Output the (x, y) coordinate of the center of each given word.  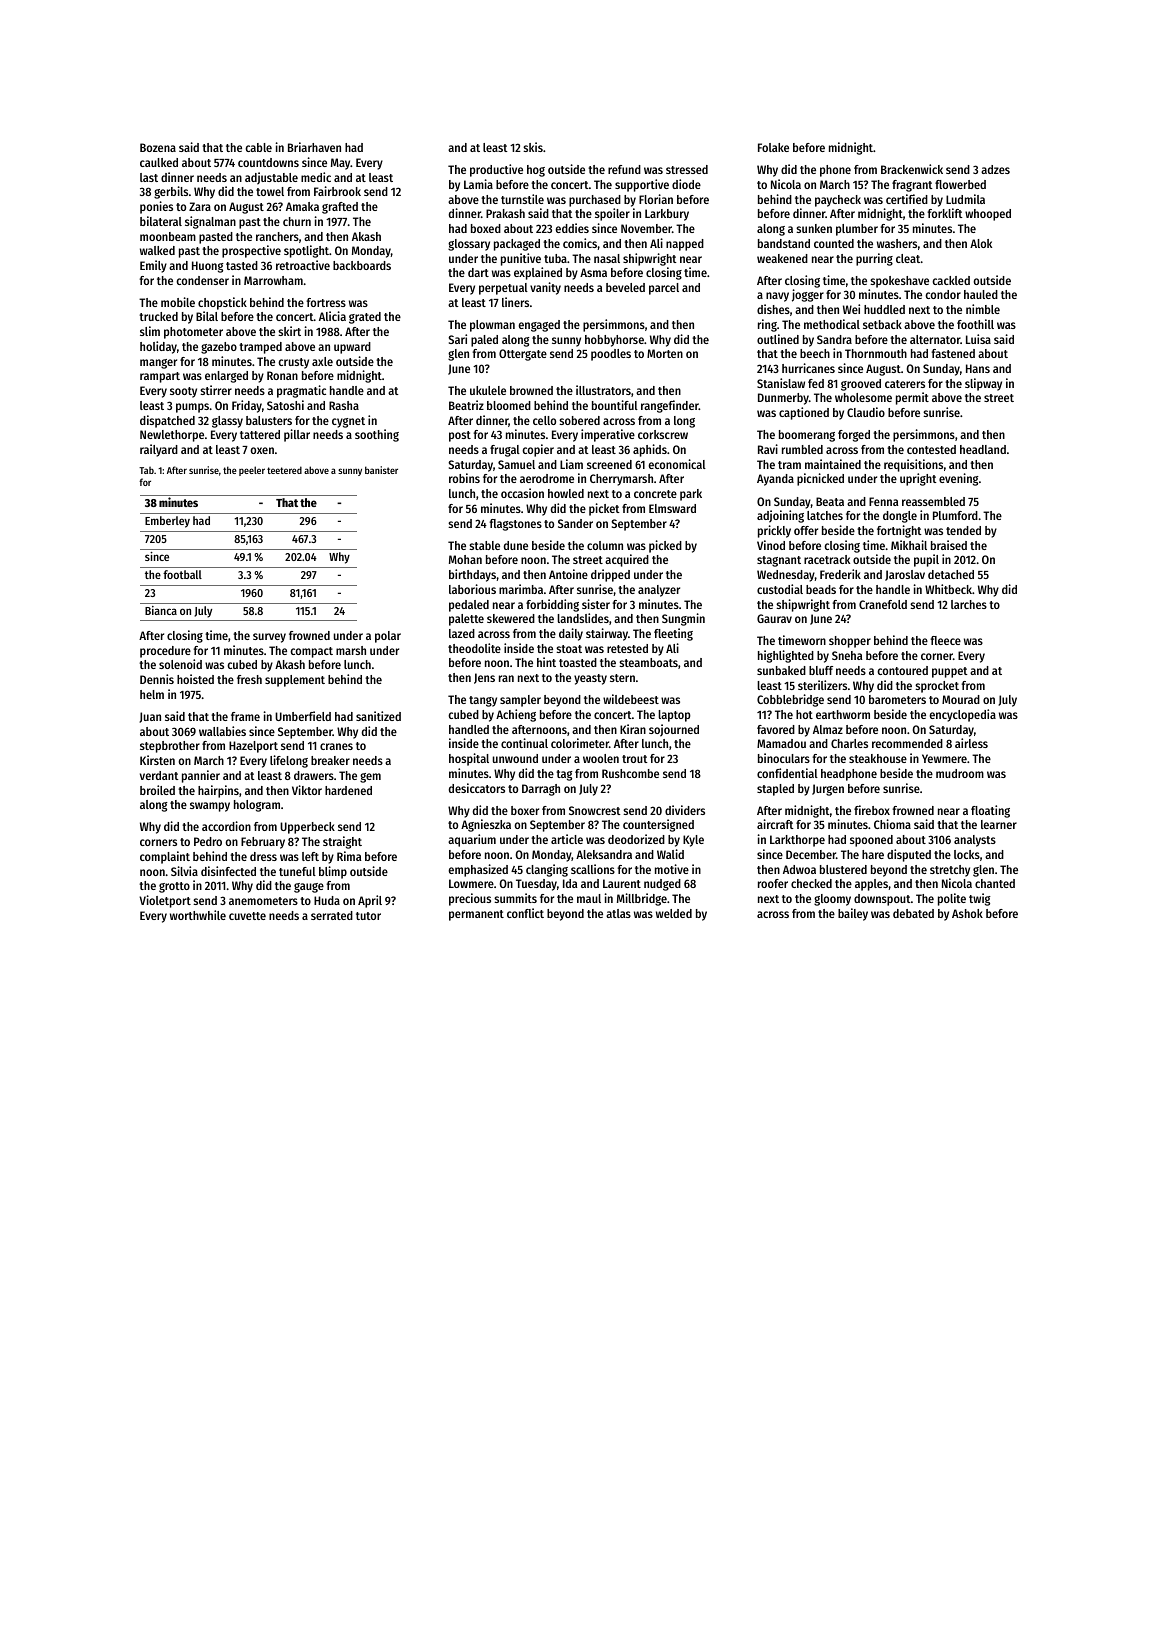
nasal (607, 258)
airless (971, 743)
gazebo (219, 348)
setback (882, 324)
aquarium (472, 840)
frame (245, 716)
